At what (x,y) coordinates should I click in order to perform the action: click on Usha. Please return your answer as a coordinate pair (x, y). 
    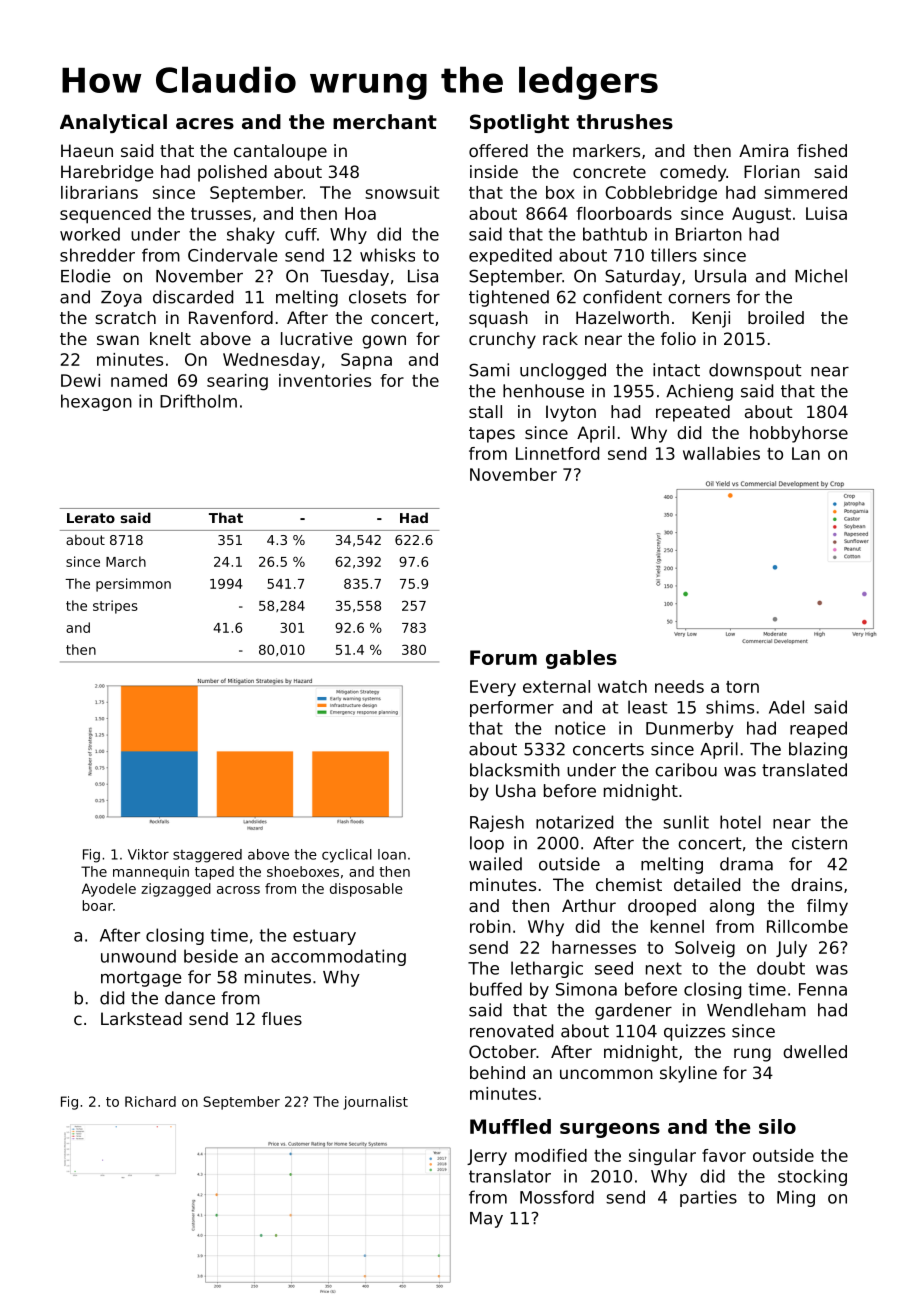
    Looking at the image, I should click on (516, 790).
